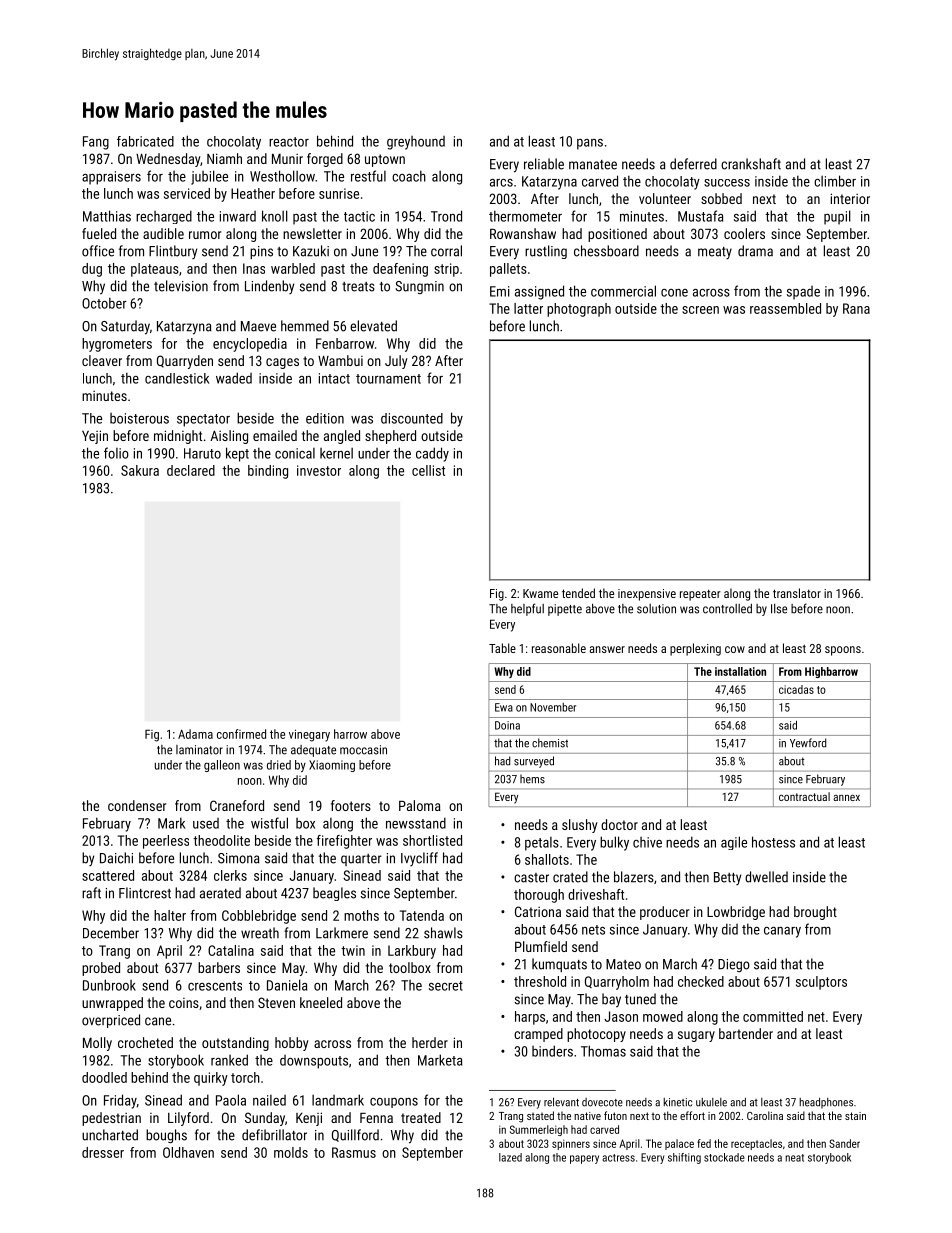 This image has width=952, height=1233. I want to click on doodled, so click(104, 1077).
